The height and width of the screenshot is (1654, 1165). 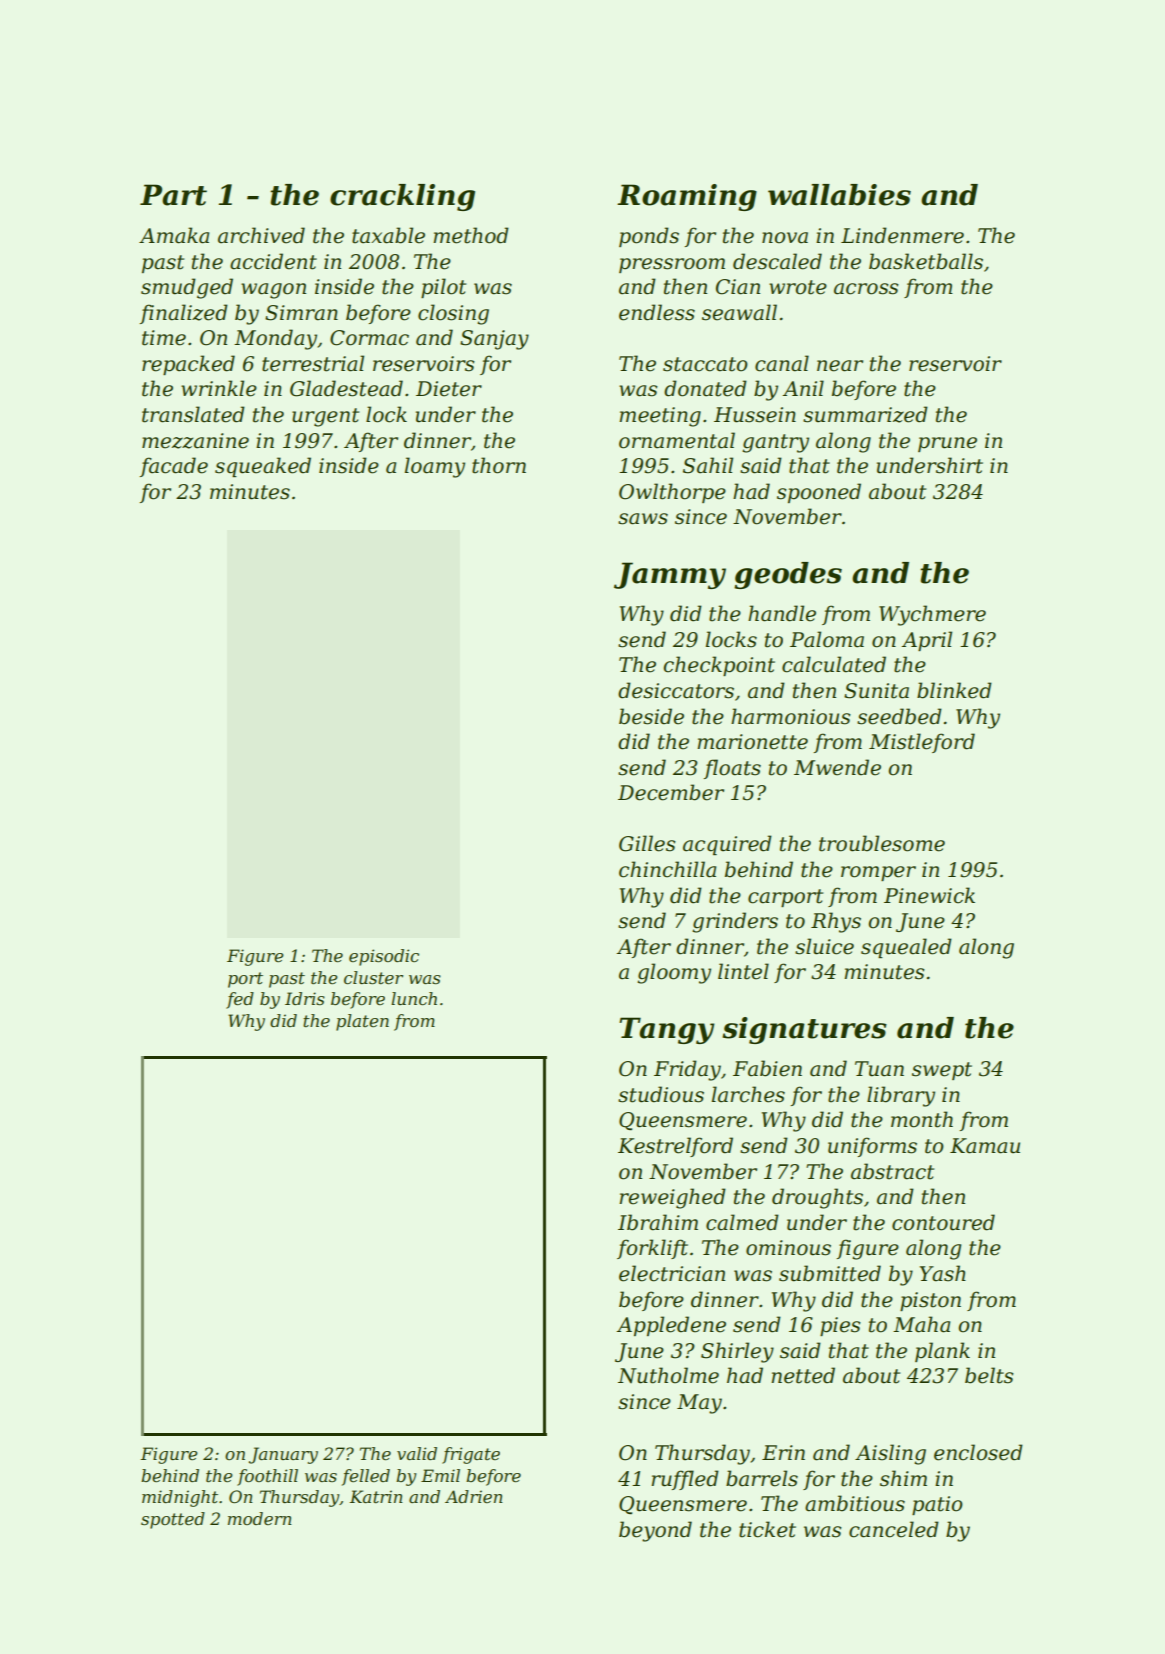 I want to click on fed, so click(x=240, y=1000).
